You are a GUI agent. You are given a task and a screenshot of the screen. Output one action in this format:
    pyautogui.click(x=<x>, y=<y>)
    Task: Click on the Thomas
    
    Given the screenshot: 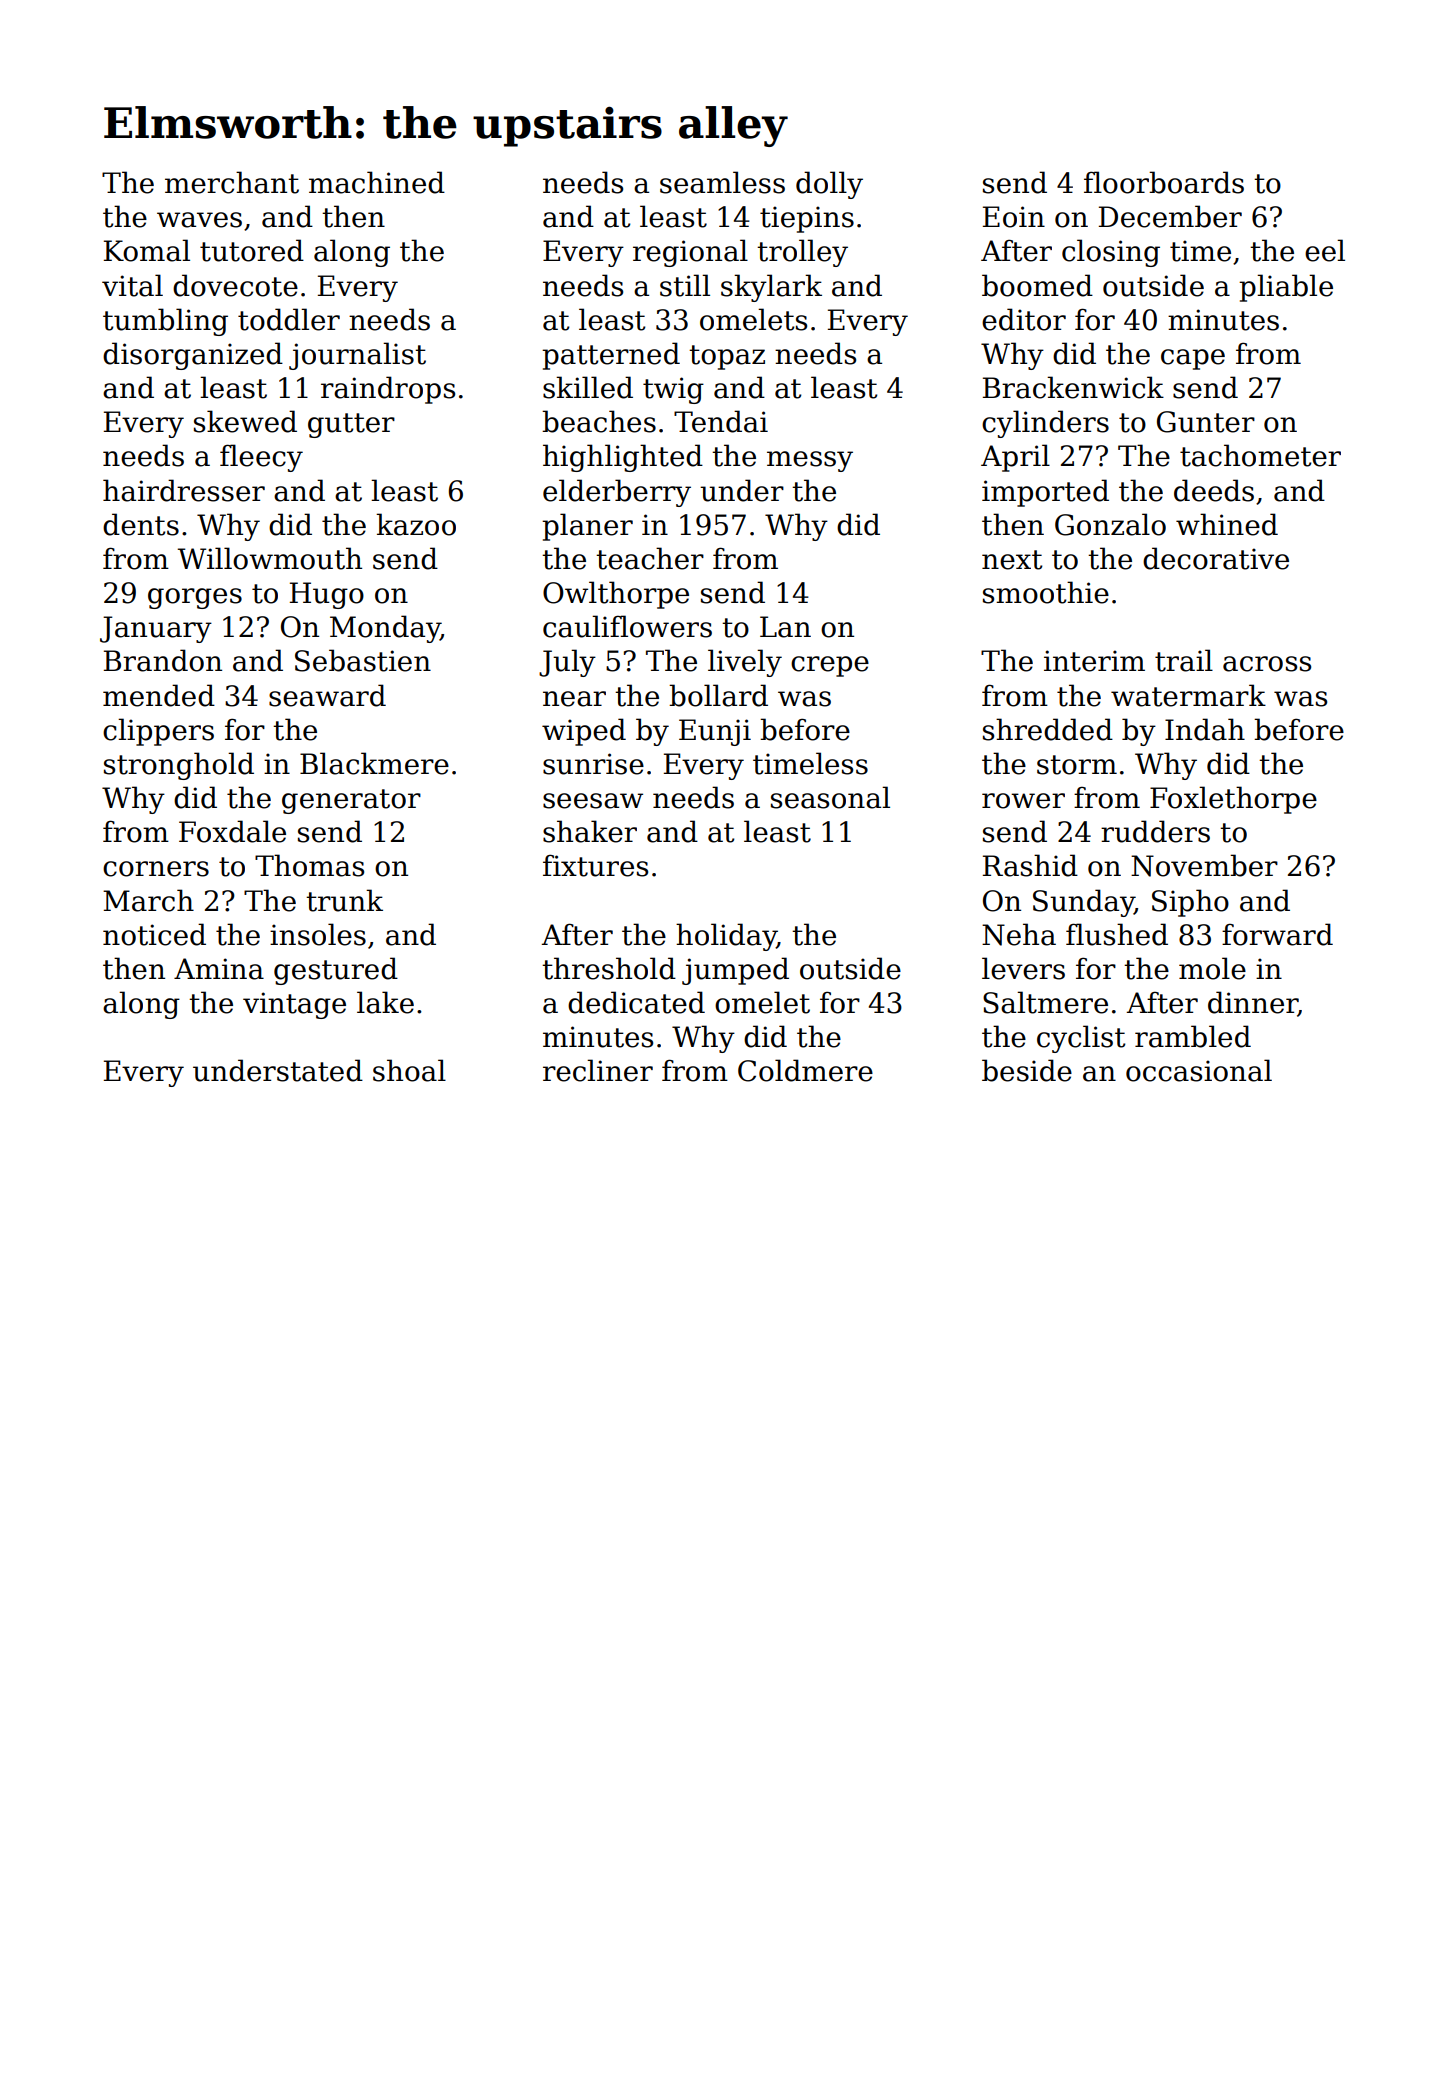 What is the action you would take?
    pyautogui.click(x=309, y=865)
